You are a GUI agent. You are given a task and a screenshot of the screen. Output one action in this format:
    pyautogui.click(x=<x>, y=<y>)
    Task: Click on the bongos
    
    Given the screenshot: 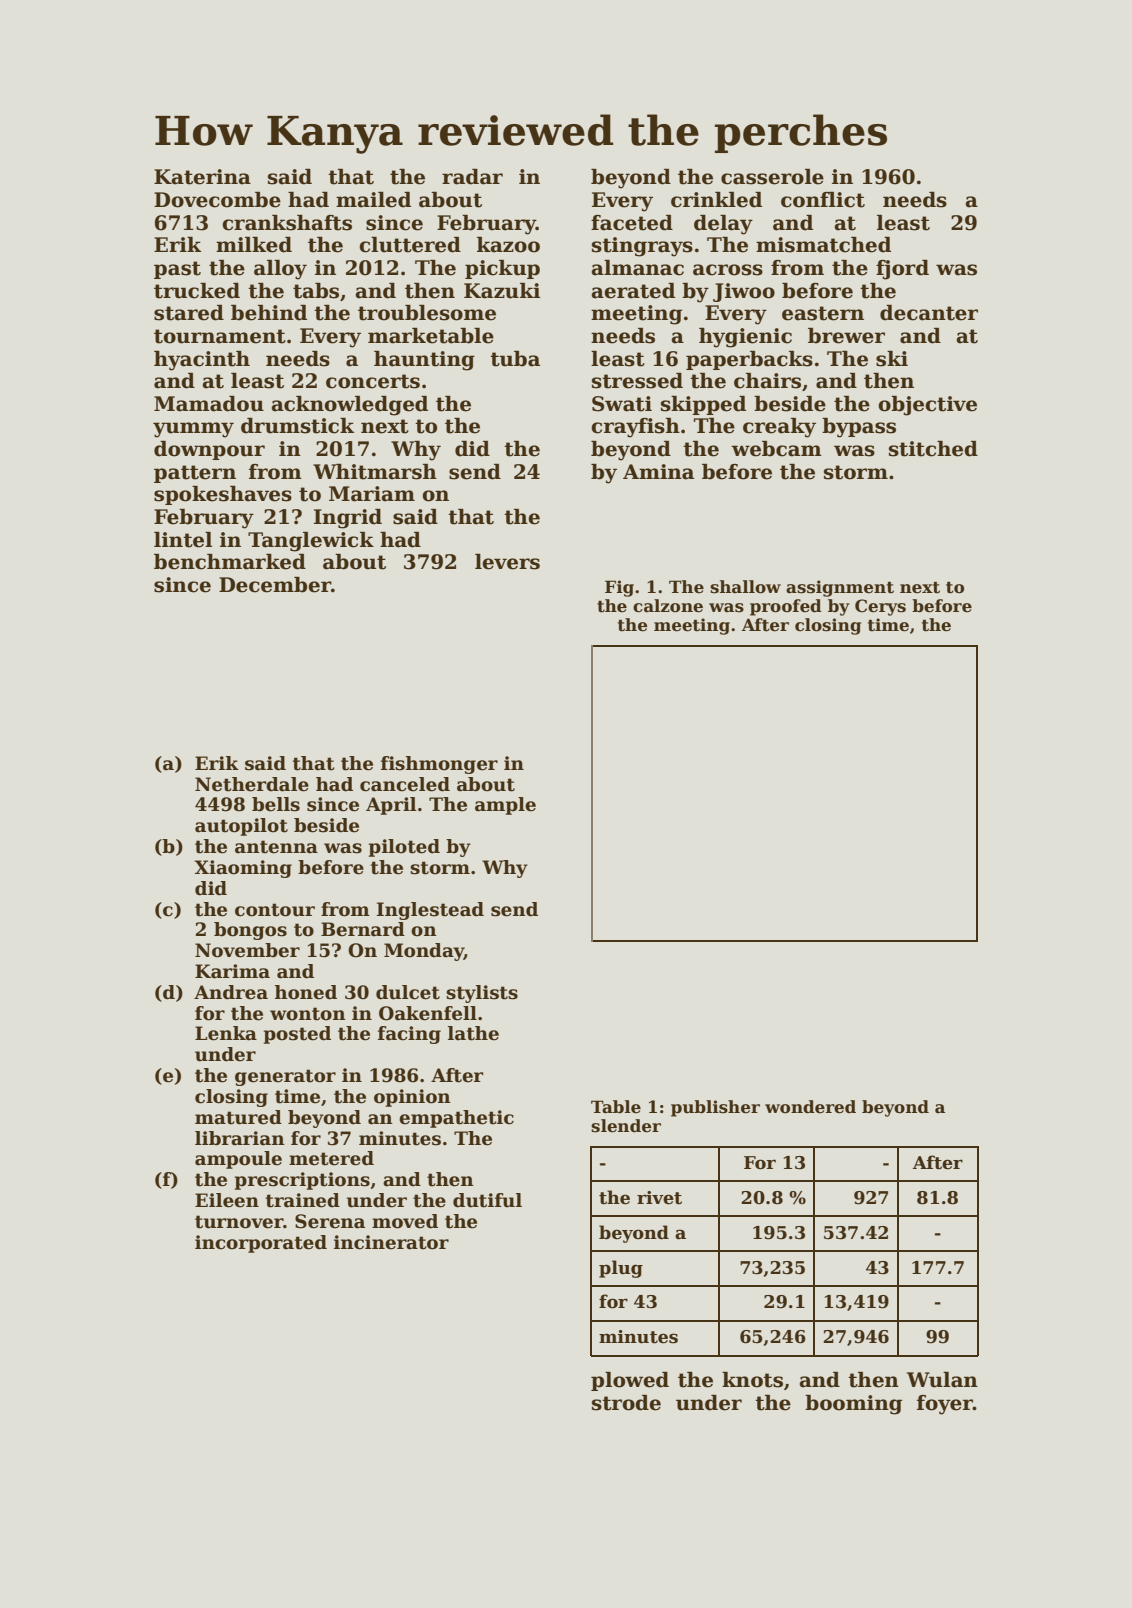 What is the action you would take?
    pyautogui.click(x=250, y=931)
